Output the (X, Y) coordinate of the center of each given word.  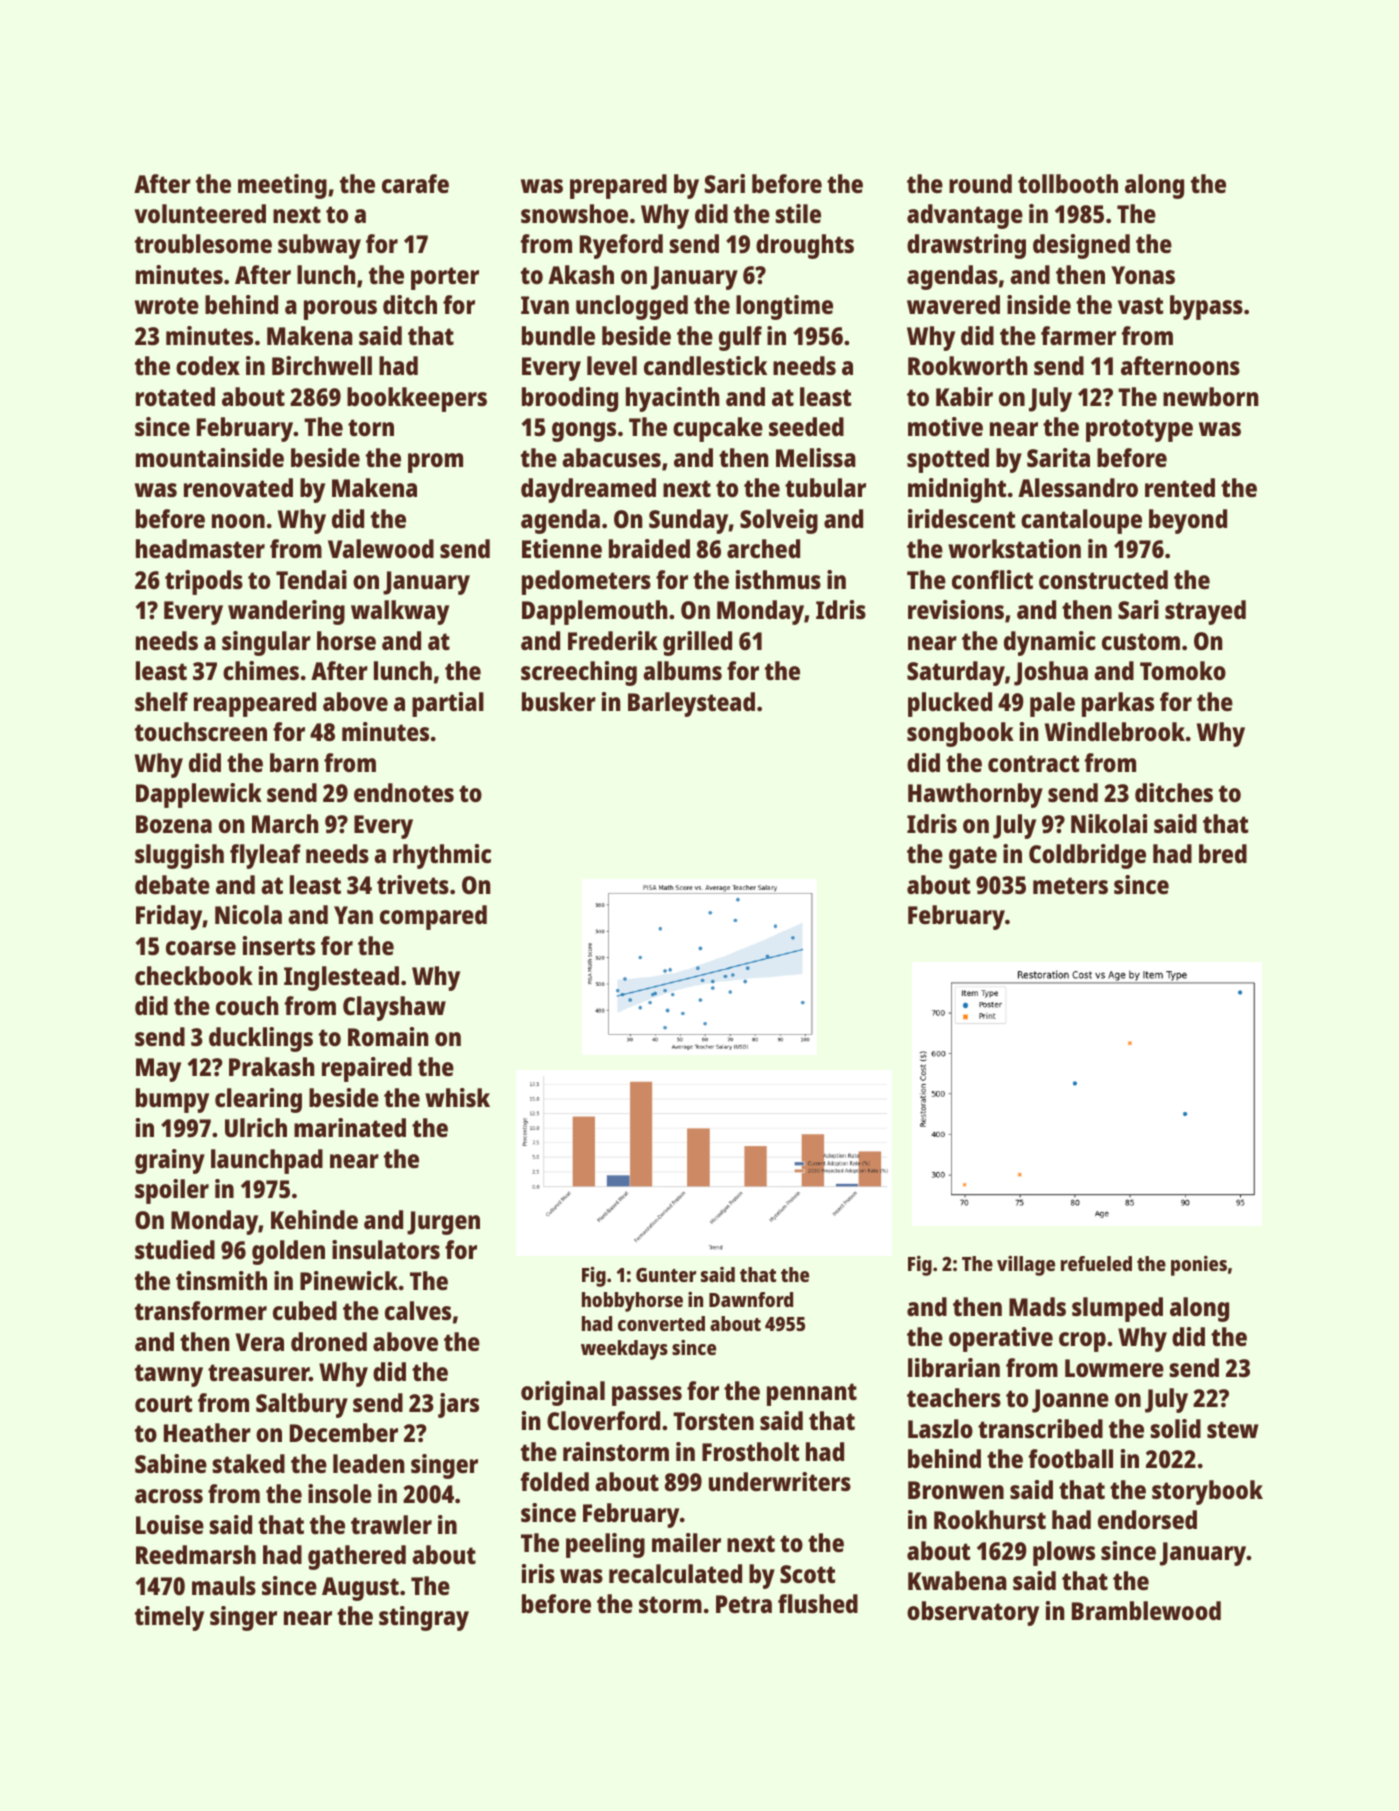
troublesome (203, 243)
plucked (950, 704)
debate (172, 884)
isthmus (778, 579)
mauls (224, 1585)
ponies (1199, 1266)
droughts (805, 246)
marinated (350, 1127)
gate (973, 857)
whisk (457, 1097)
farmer (1078, 335)
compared (433, 917)
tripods (204, 582)
